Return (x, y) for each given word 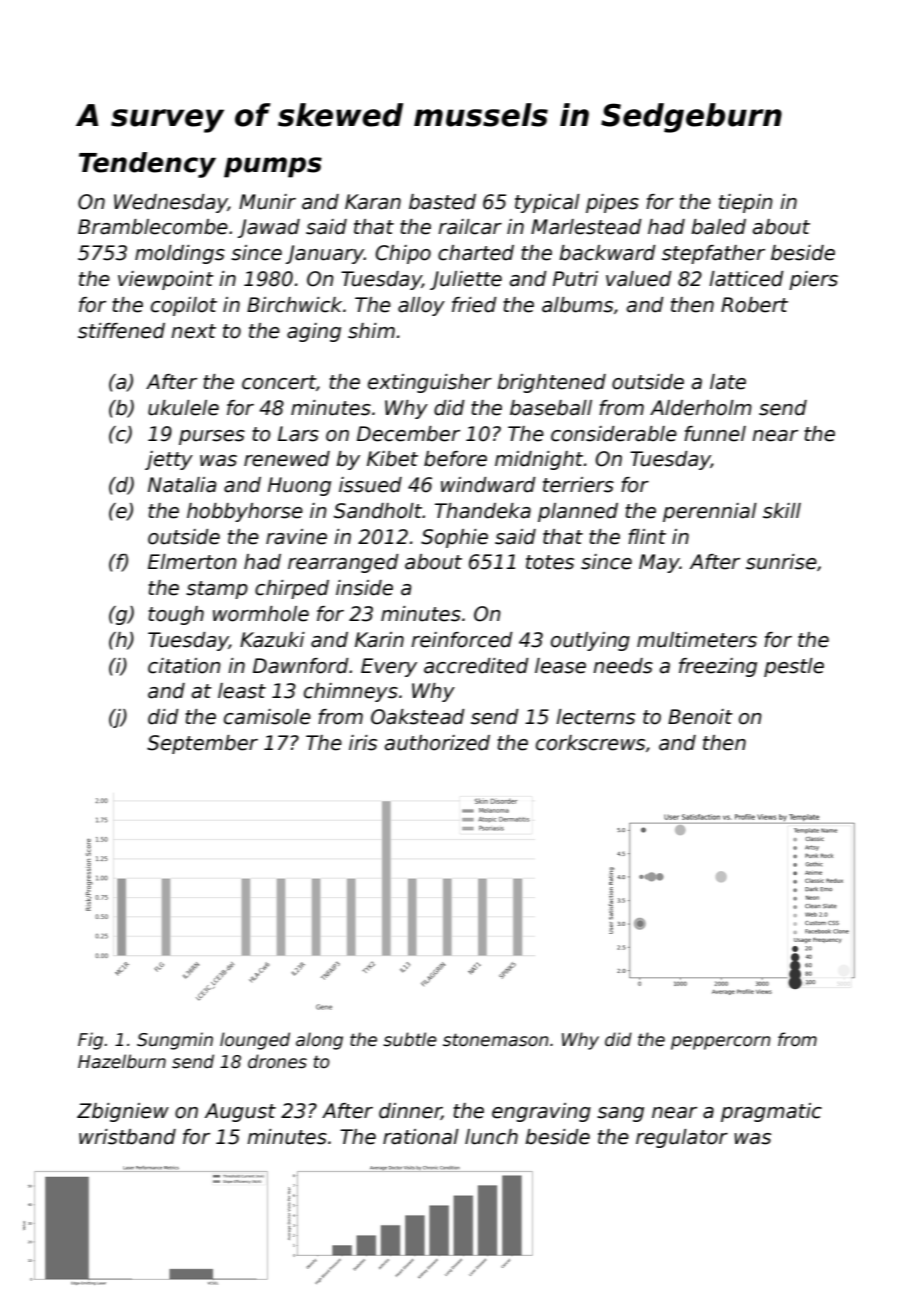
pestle (794, 667)
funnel (715, 434)
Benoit (700, 717)
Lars (298, 434)
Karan (373, 202)
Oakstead (418, 717)
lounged (255, 1041)
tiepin (746, 203)
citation (184, 666)
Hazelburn (122, 1061)
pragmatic (771, 1112)
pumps (273, 167)
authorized (437, 743)
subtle (410, 1039)
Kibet (392, 459)
